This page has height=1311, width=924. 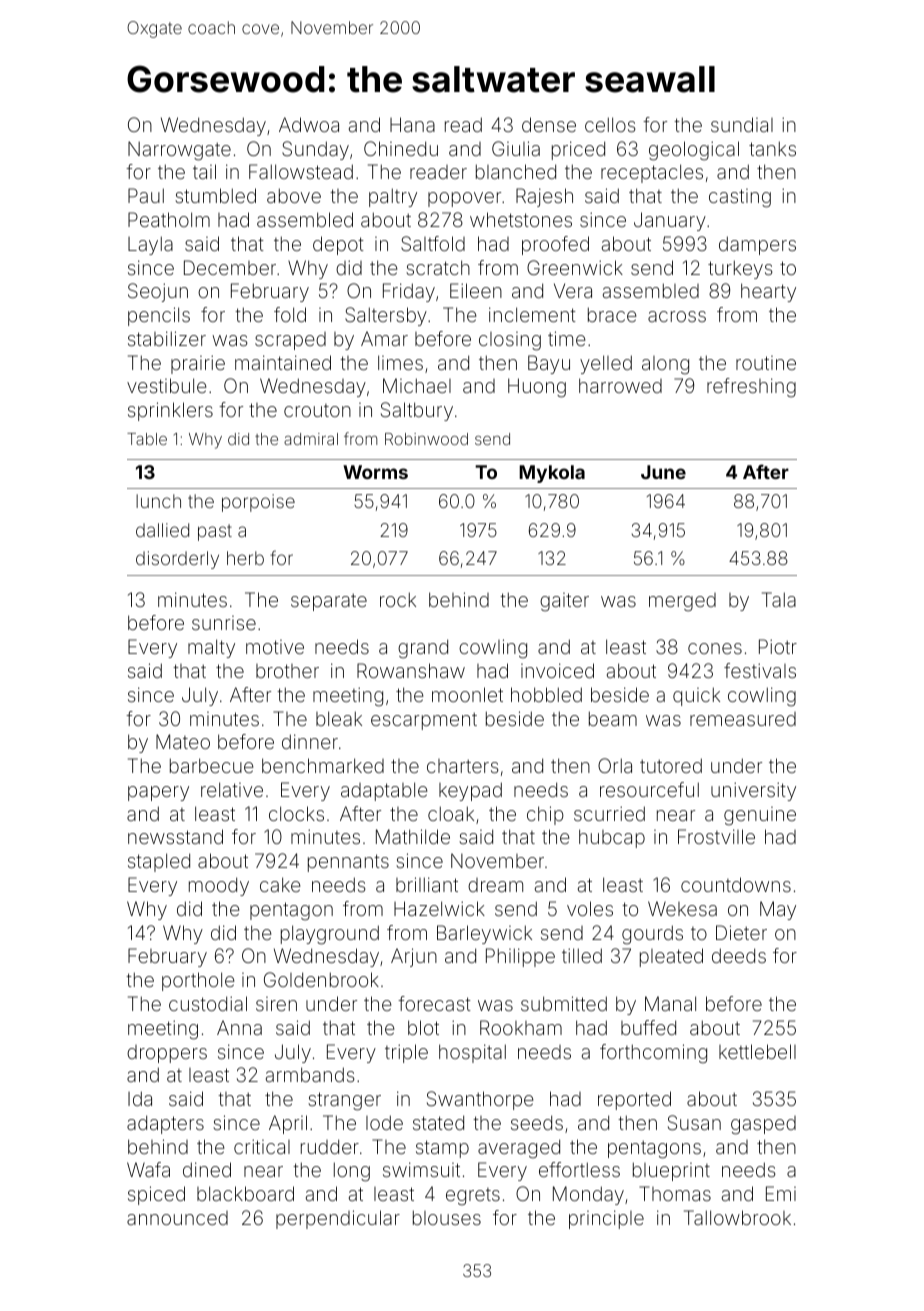 What do you see at coordinates (438, 267) in the page?
I see `scratch` at bounding box center [438, 267].
